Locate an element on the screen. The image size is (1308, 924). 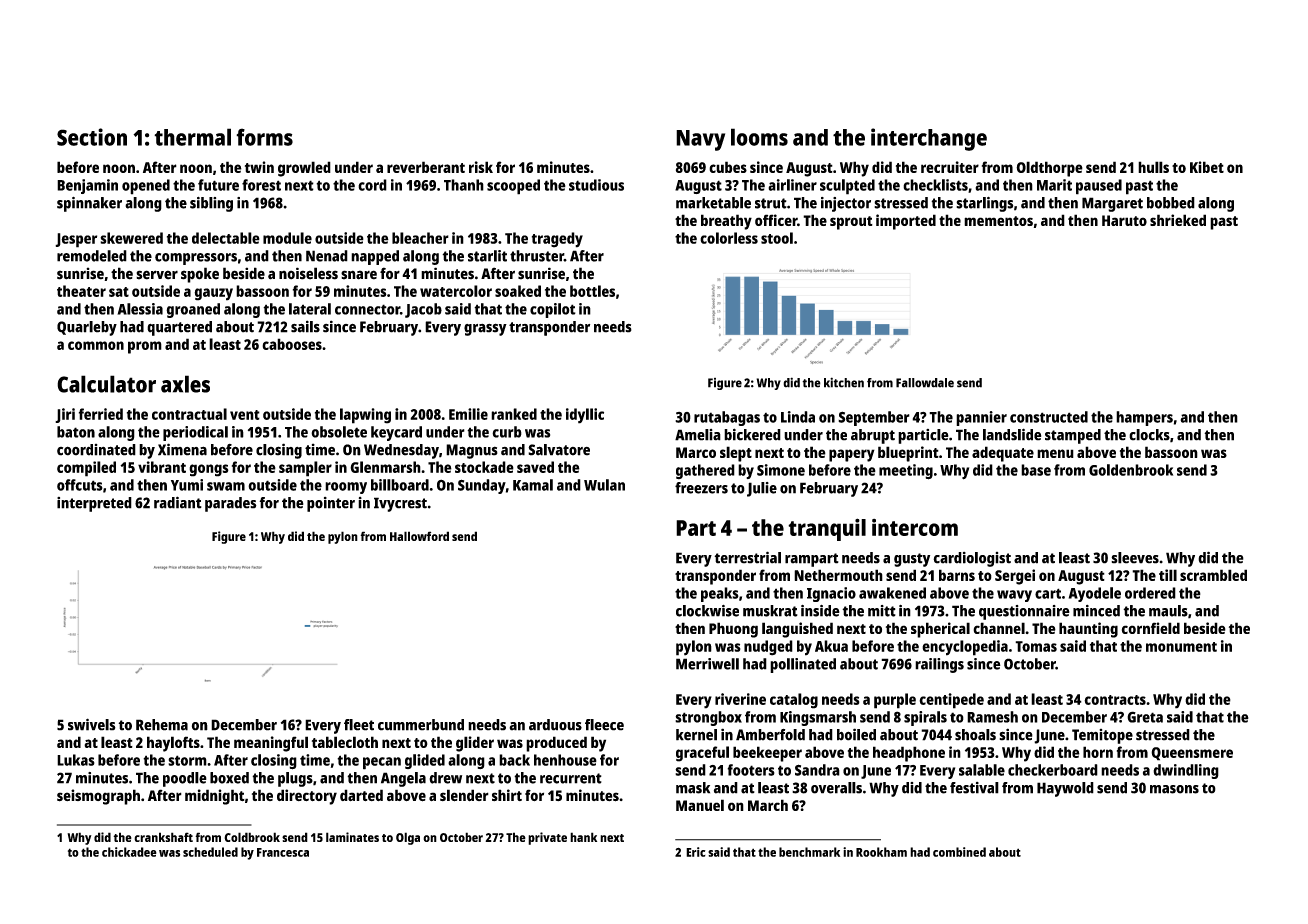
officer is located at coordinates (776, 220).
